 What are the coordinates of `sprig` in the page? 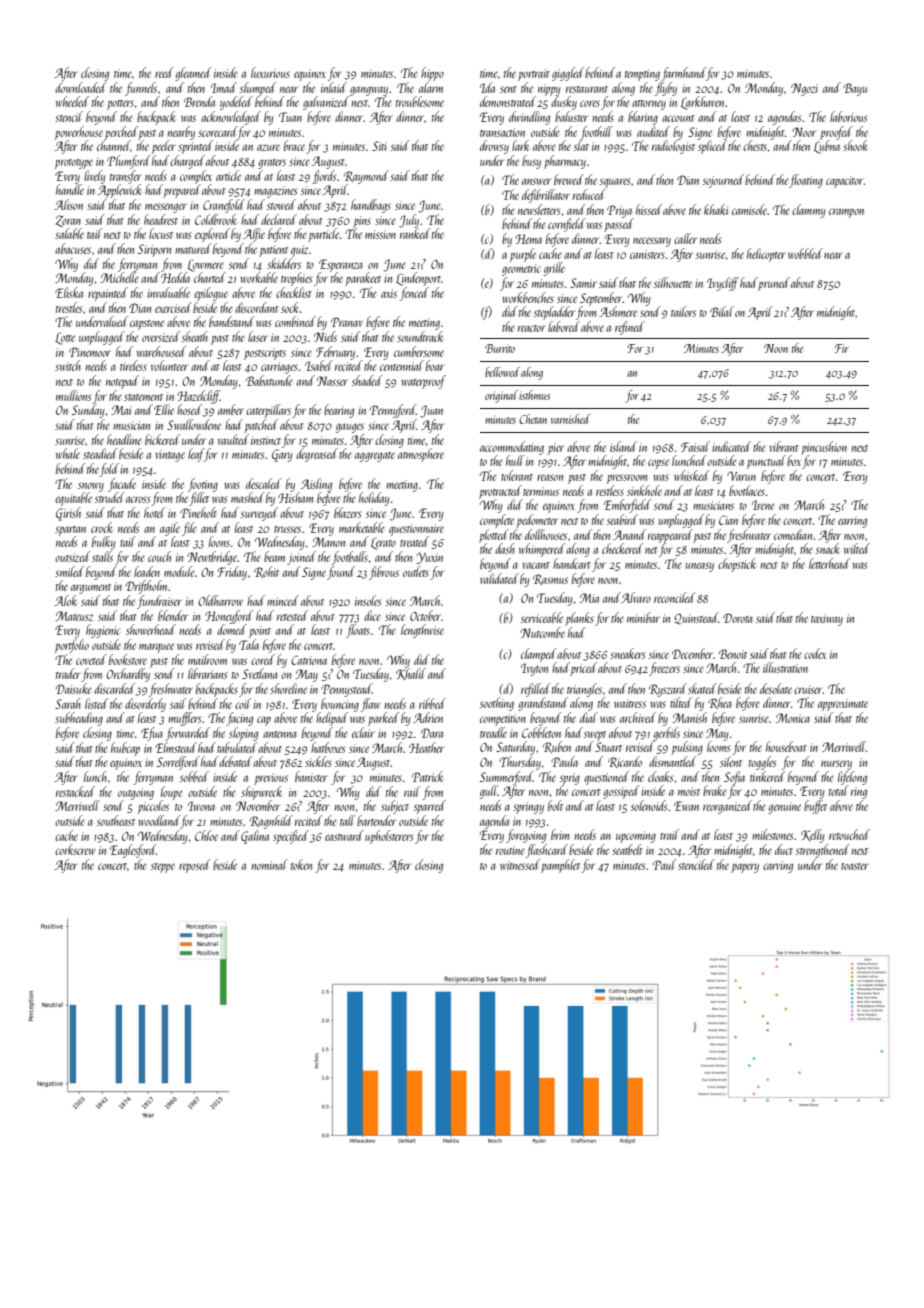 It's located at (570, 779).
